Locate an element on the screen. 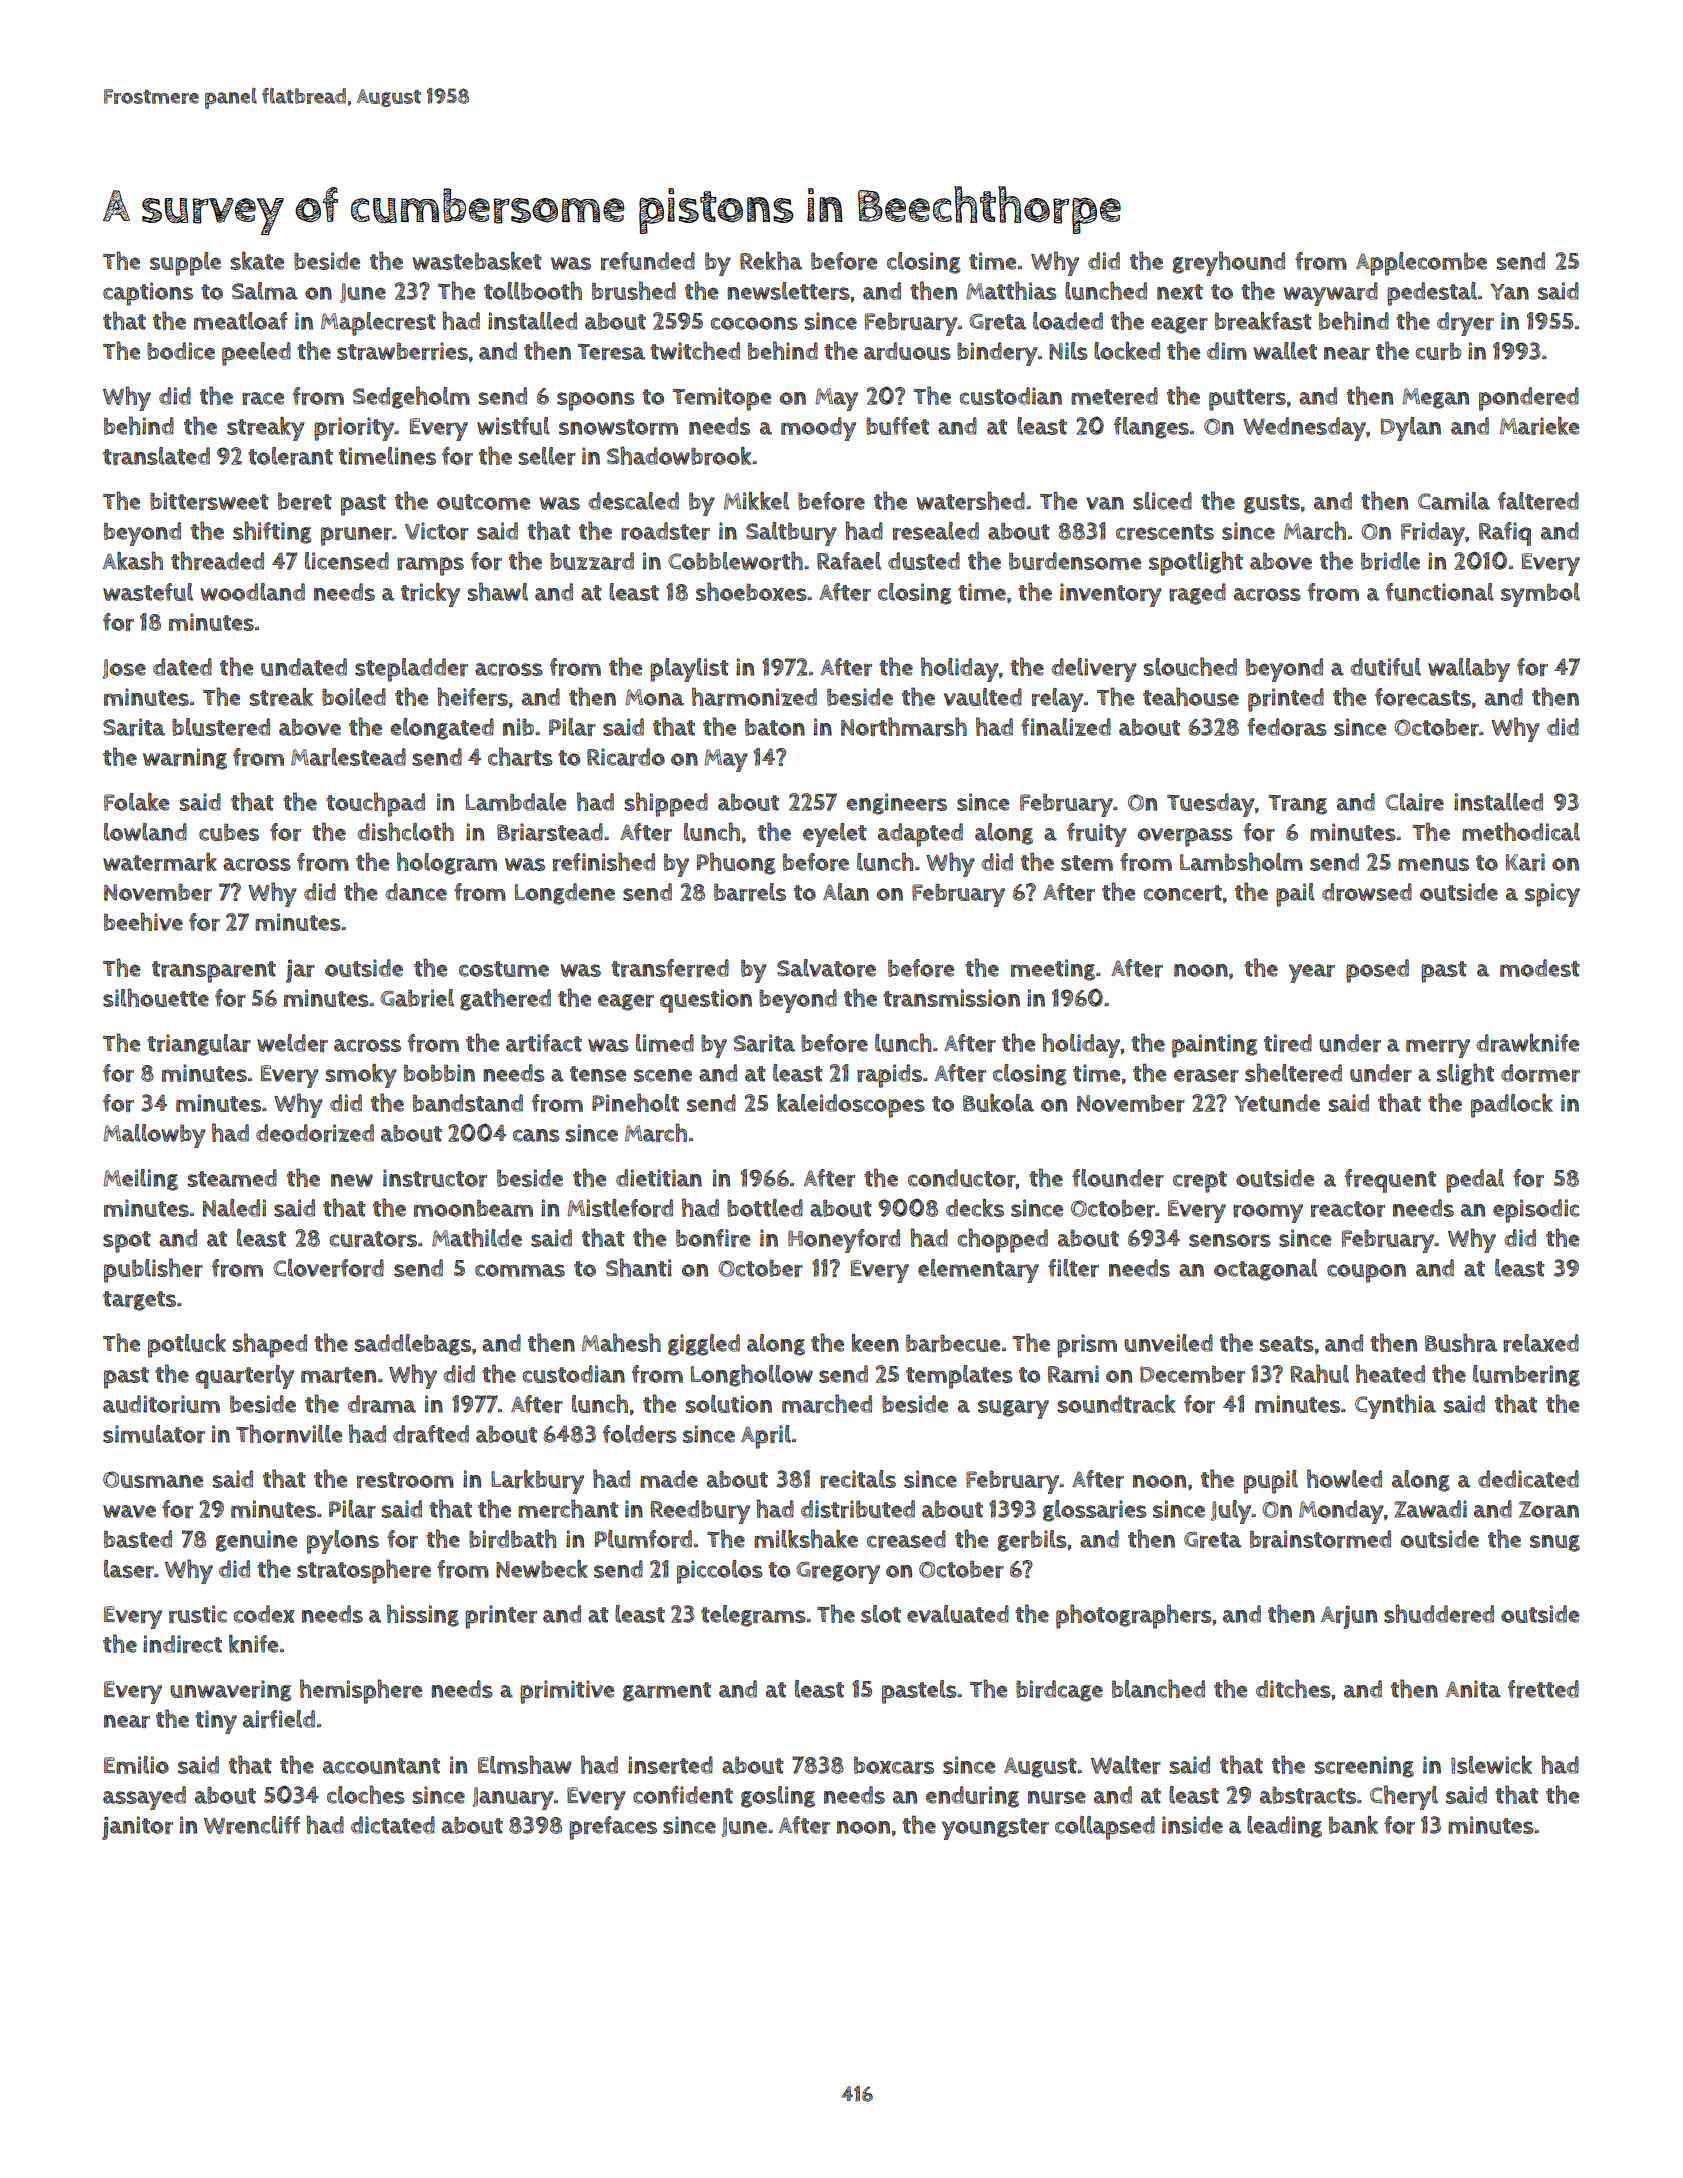  smoky is located at coordinates (361, 1075).
